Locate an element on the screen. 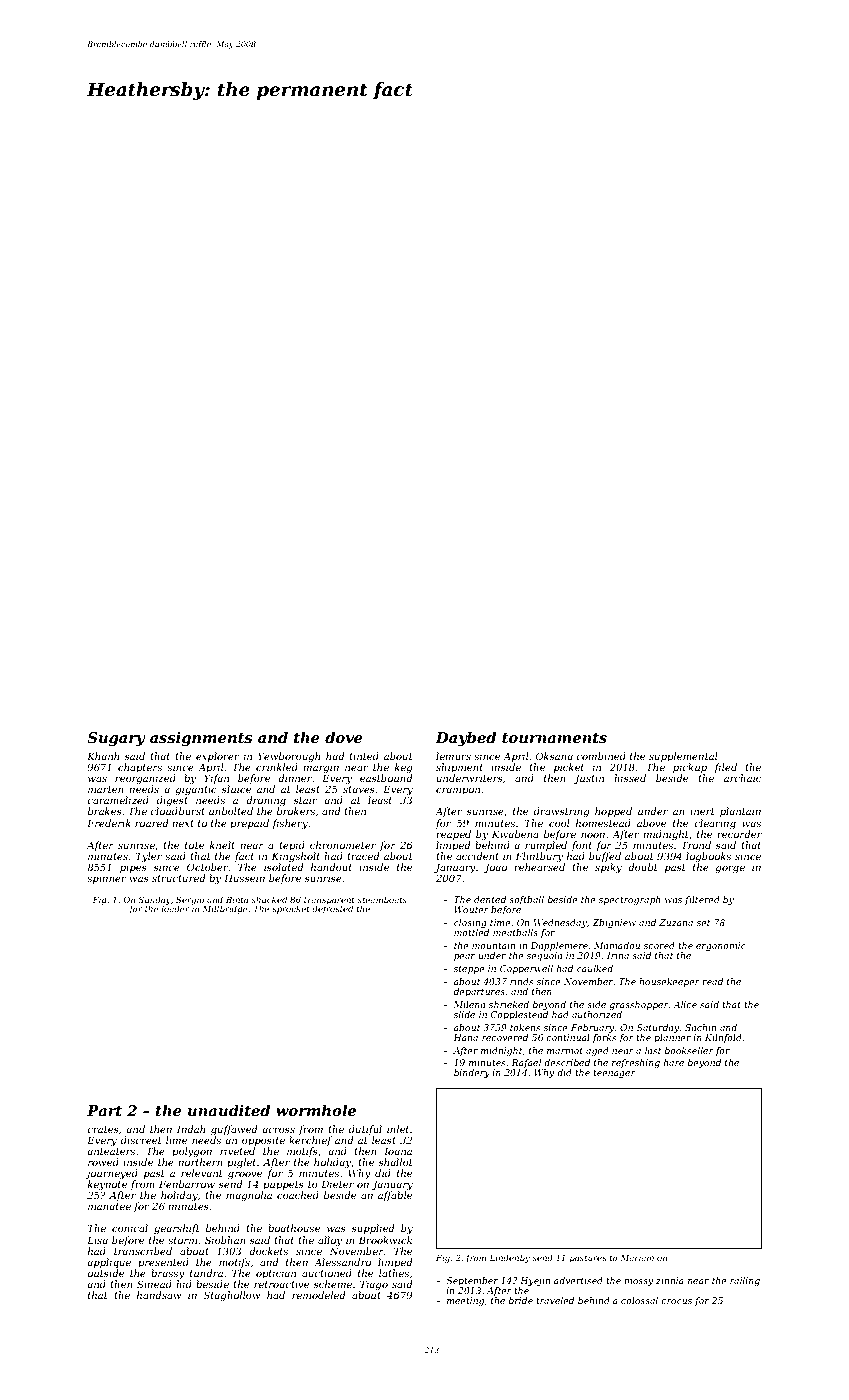 The height and width of the screenshot is (1400, 849). dove is located at coordinates (344, 737).
